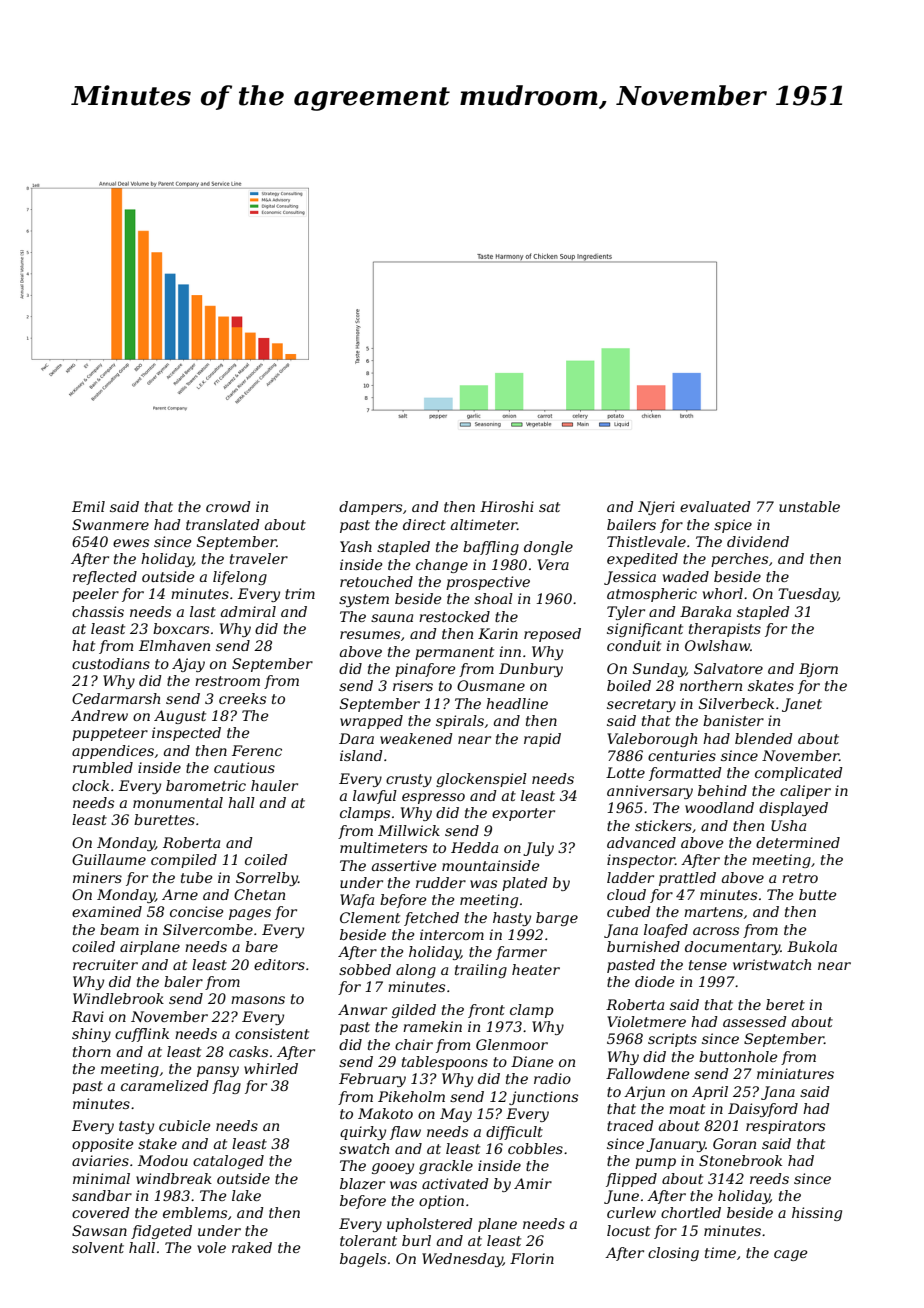 This page has height=1308, width=924. Describe the element at coordinates (507, 506) in the page. I see `Hiroshi` at that location.
